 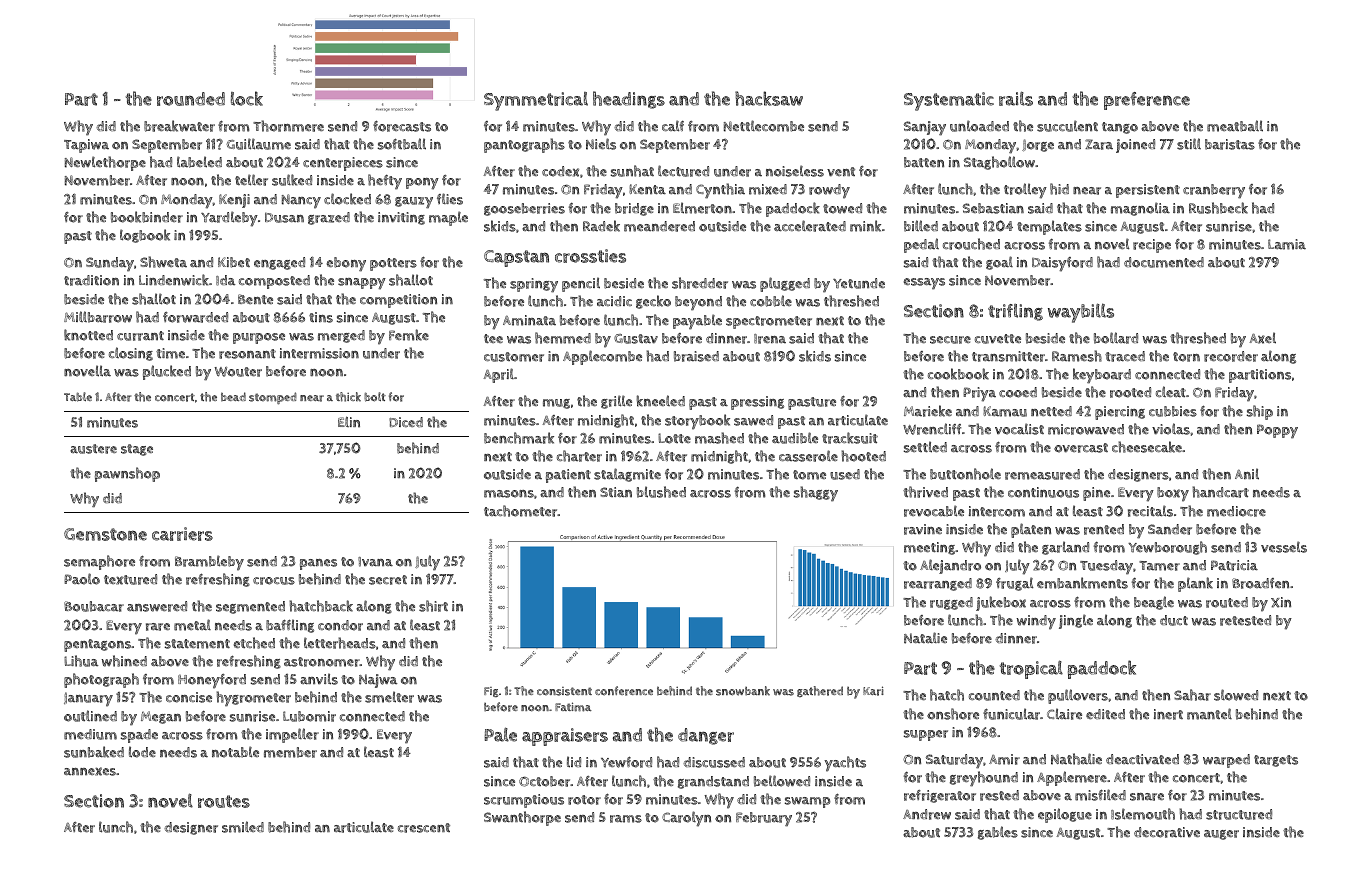 What do you see at coordinates (686, 819) in the screenshot?
I see `Carolyn` at bounding box center [686, 819].
